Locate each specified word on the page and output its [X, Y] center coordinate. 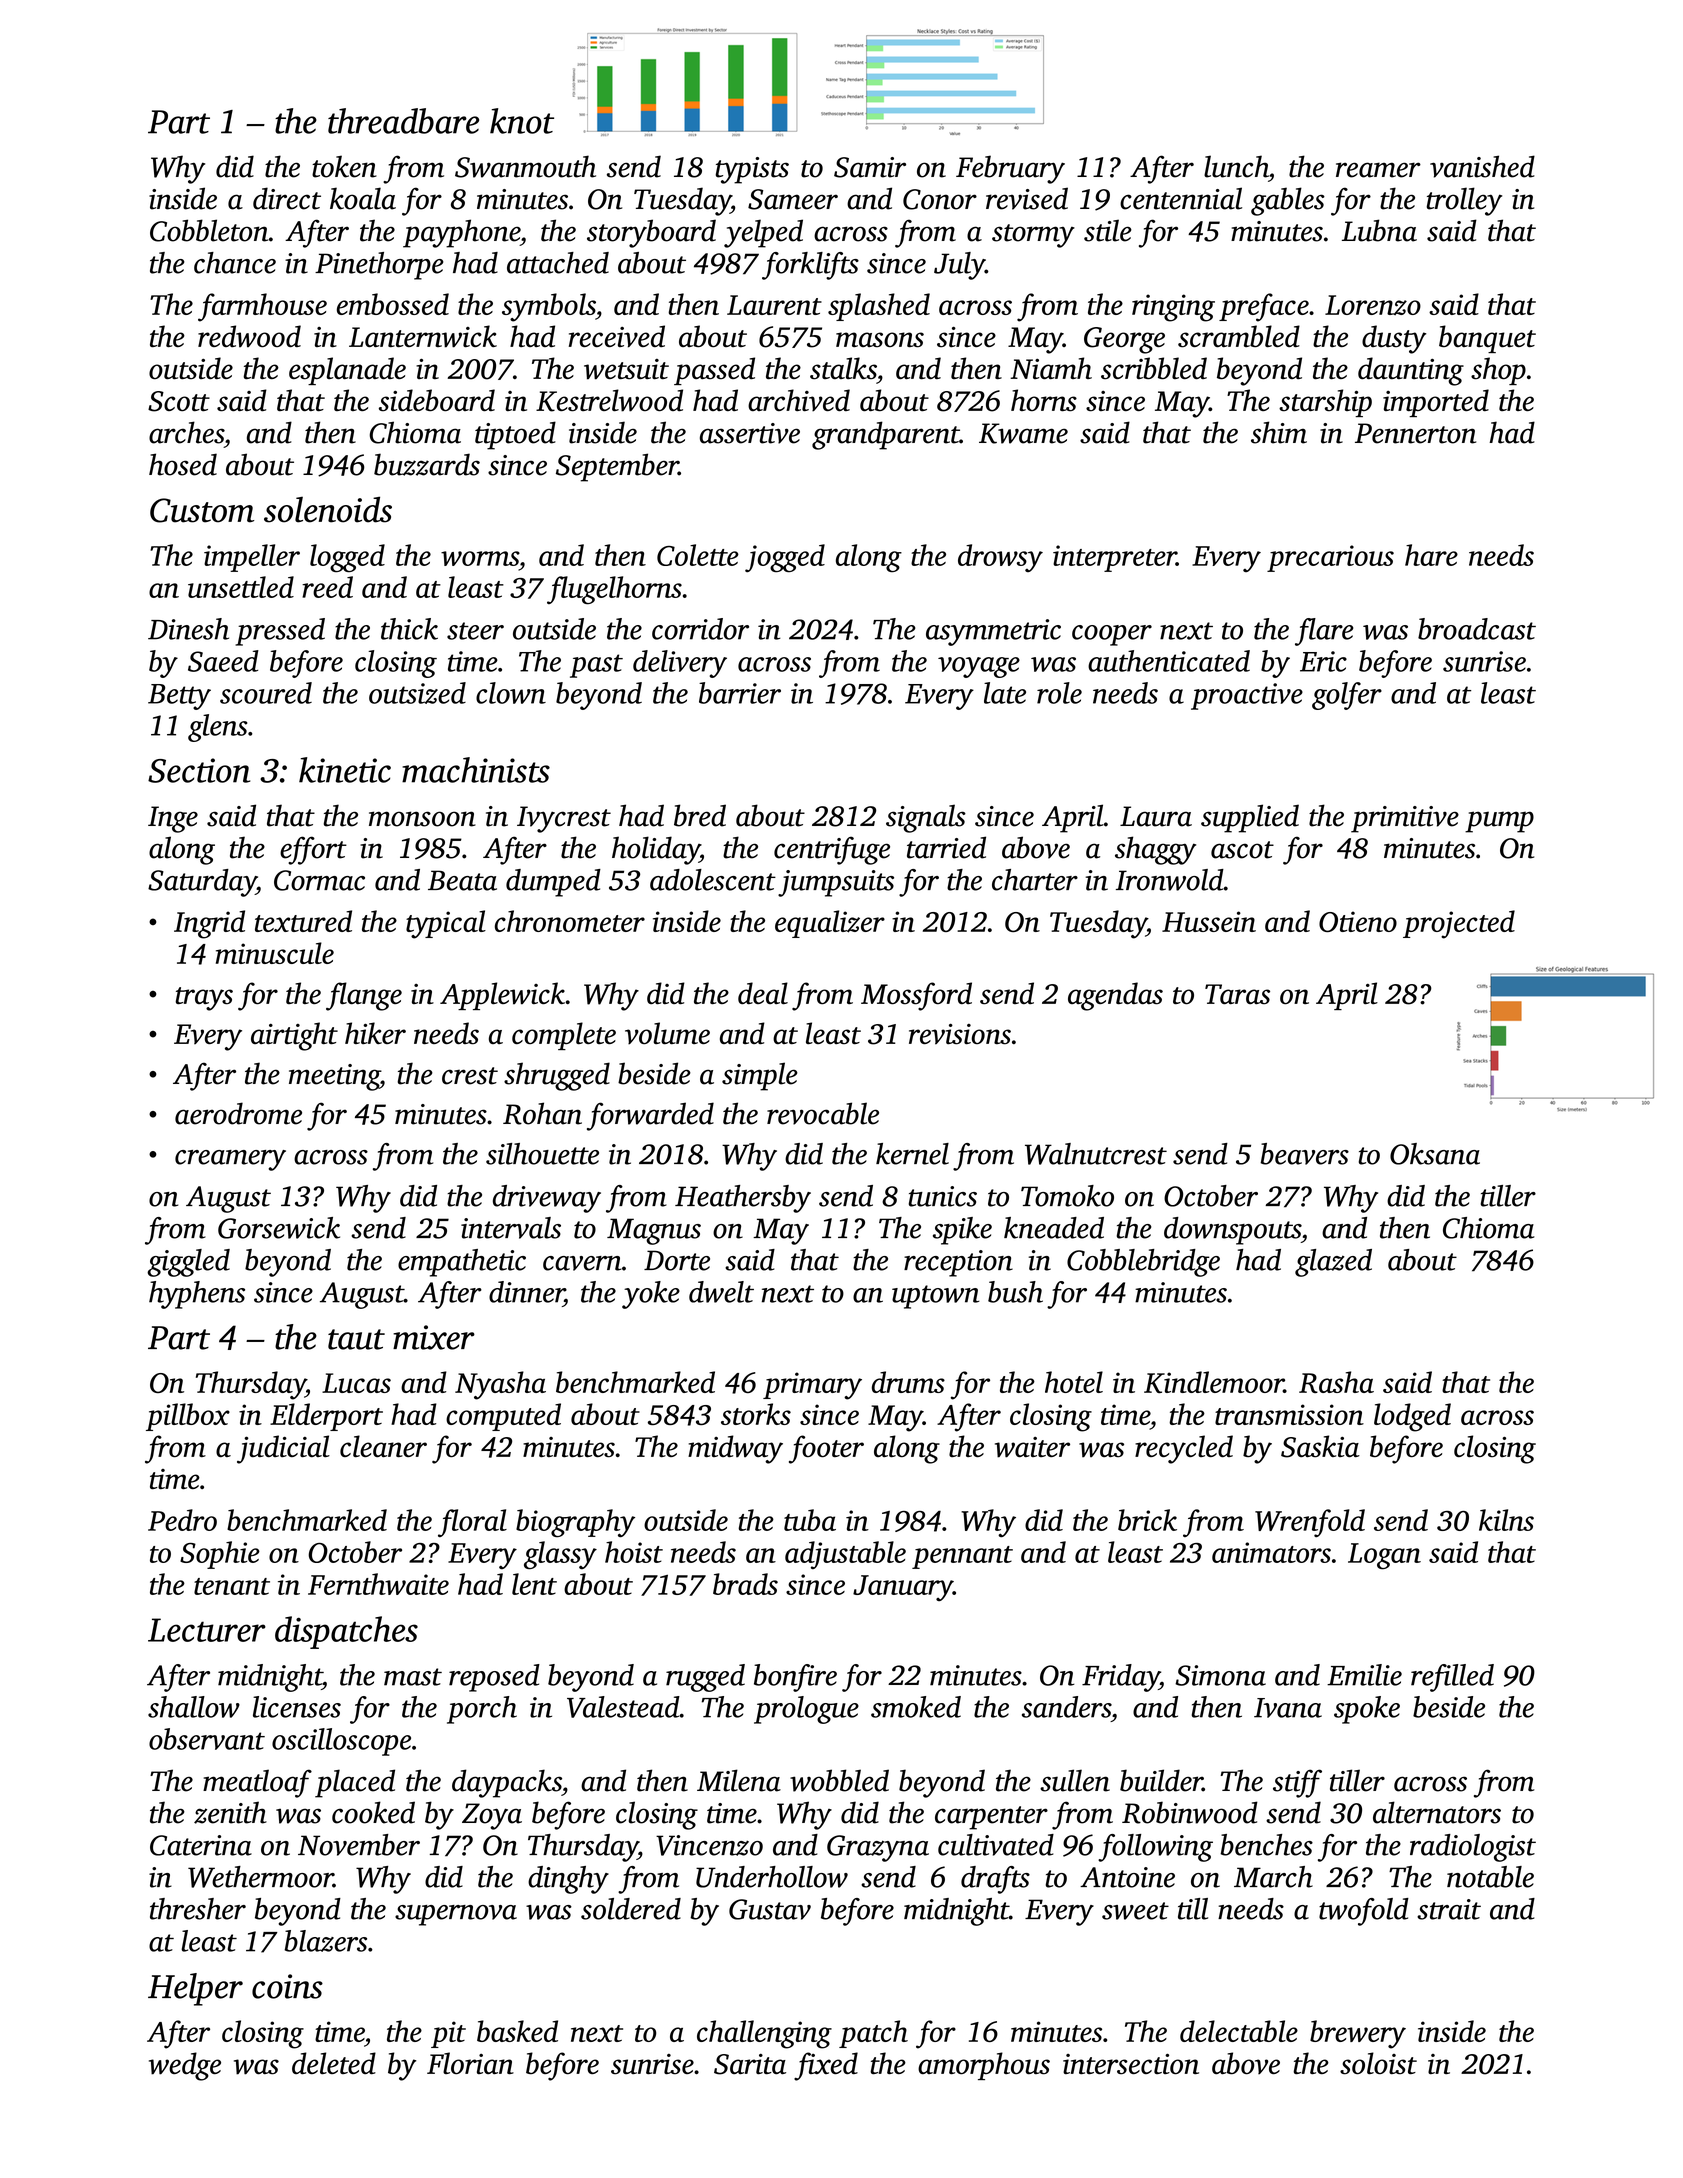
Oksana [1435, 1154]
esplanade [347, 371]
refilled [1452, 1678]
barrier [740, 693]
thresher [198, 1909]
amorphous [984, 2066]
